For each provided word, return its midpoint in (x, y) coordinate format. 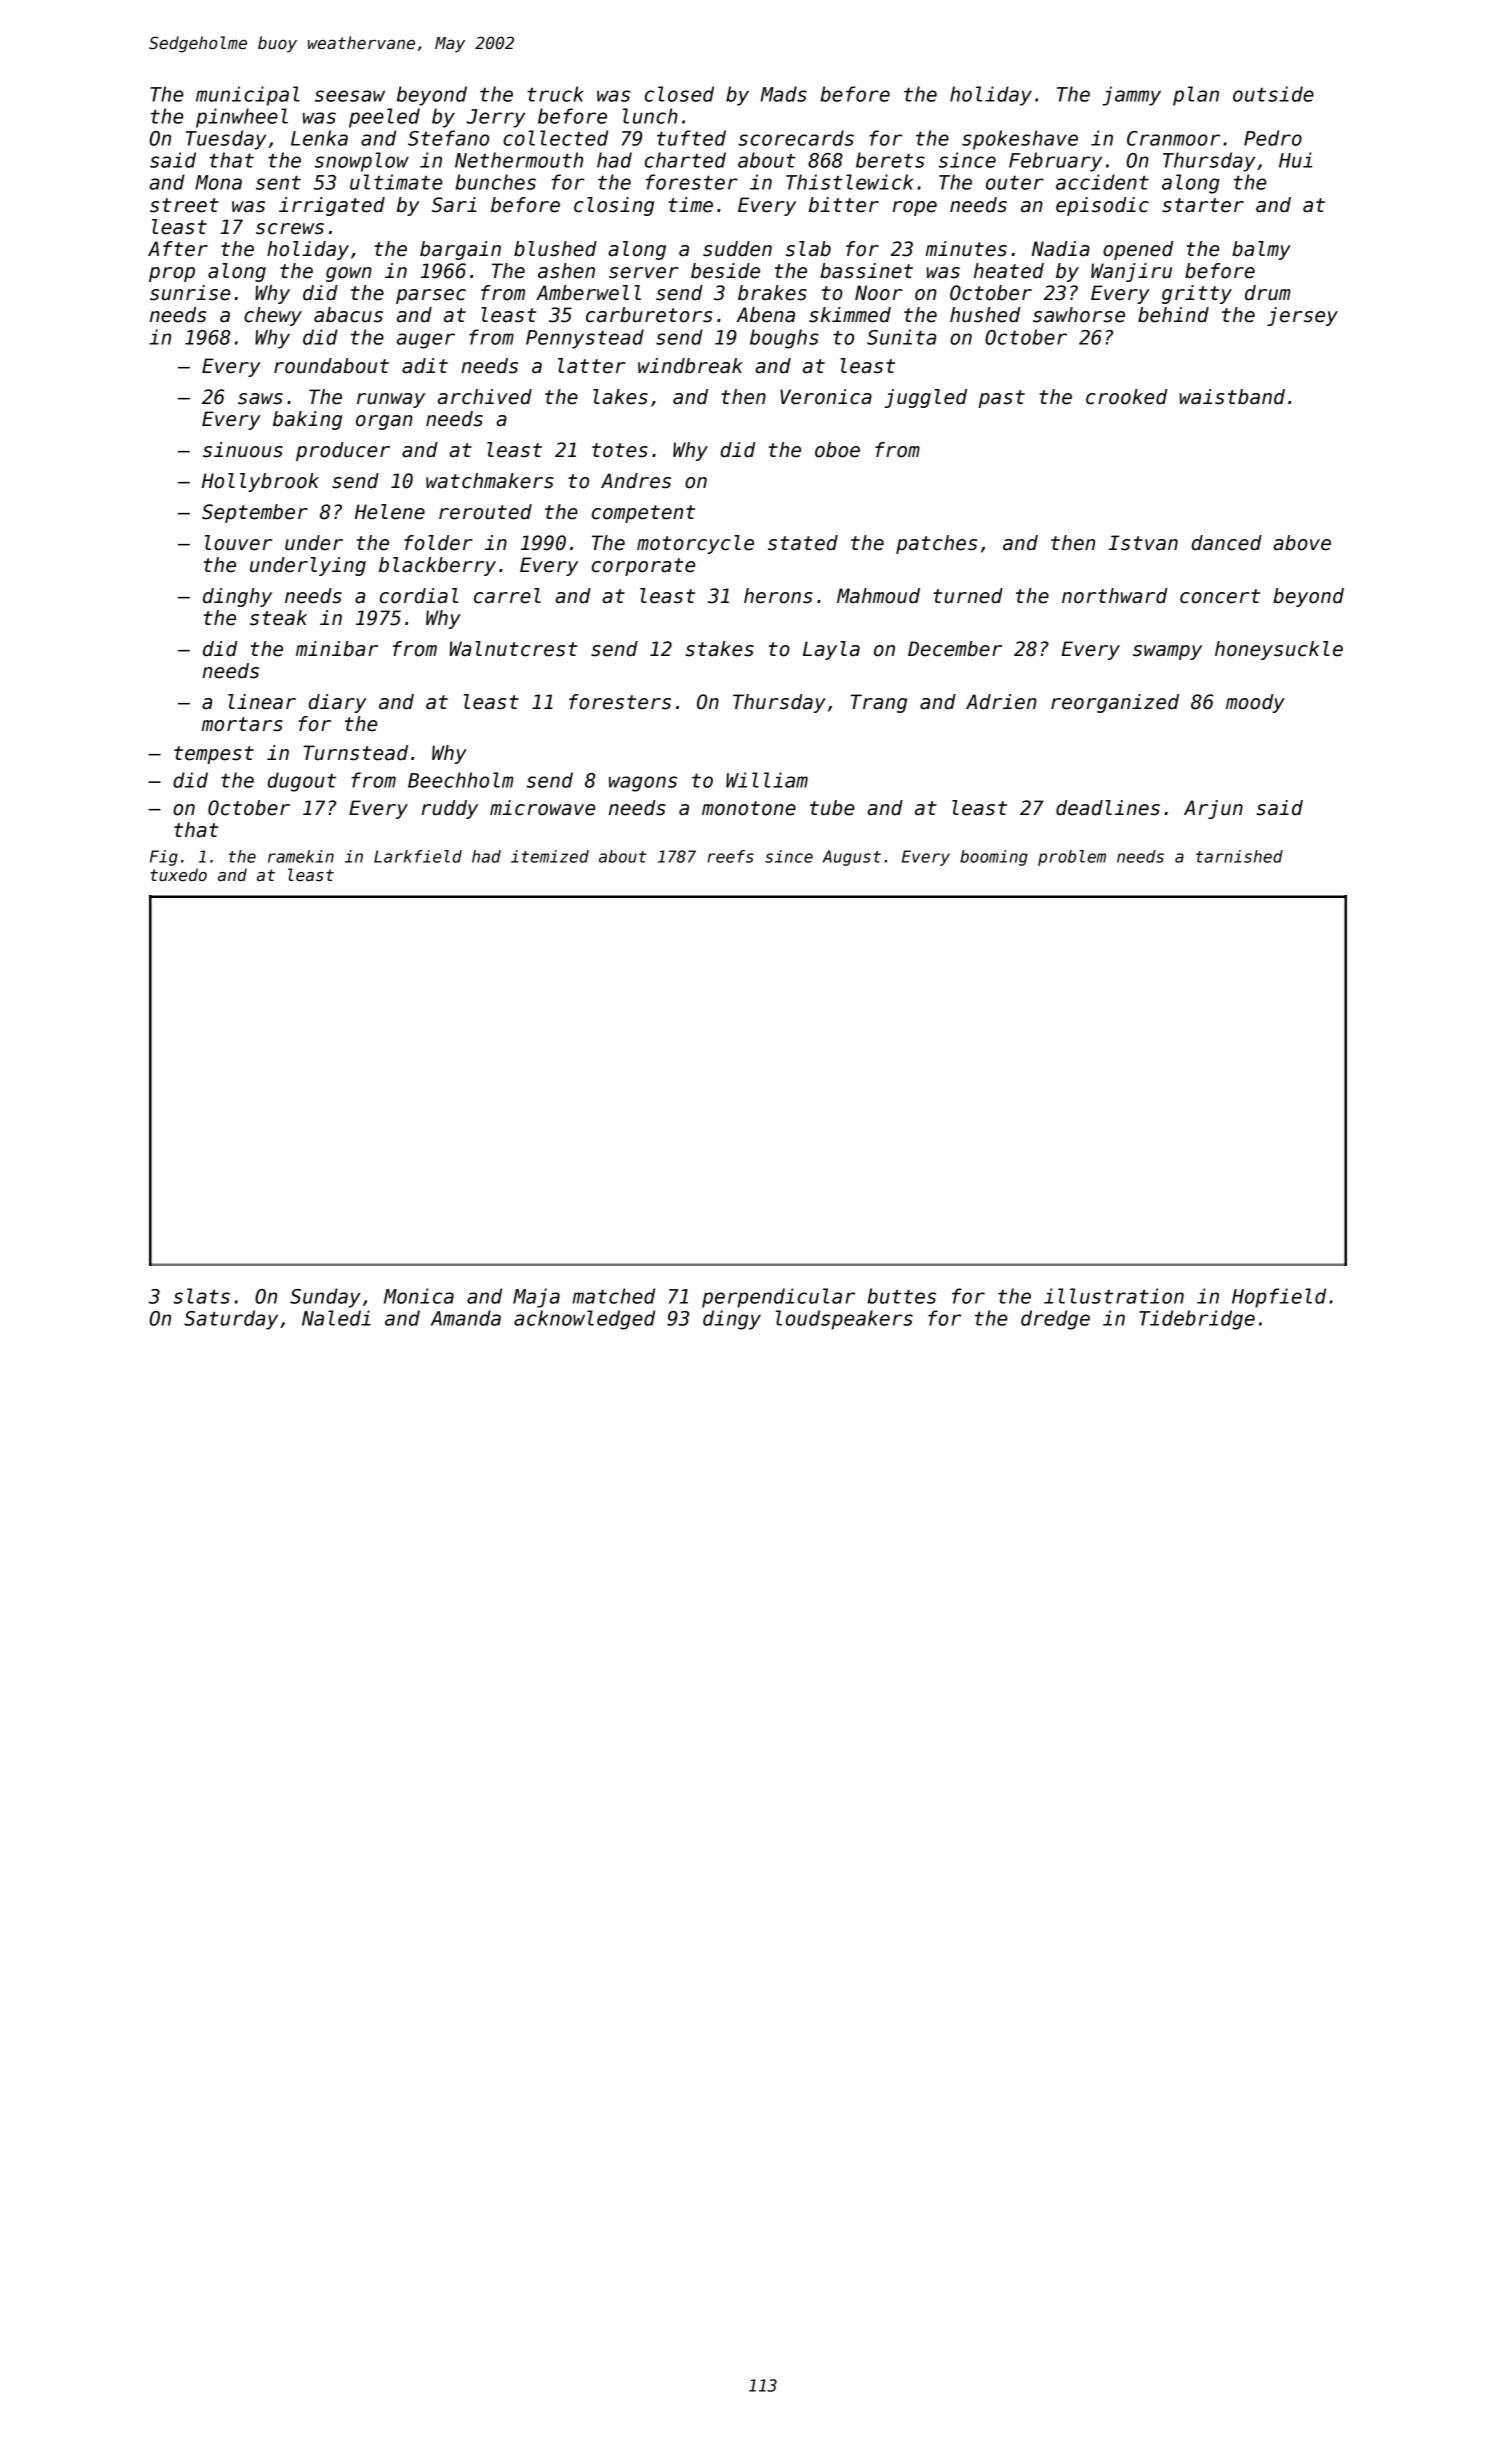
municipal (248, 96)
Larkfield (418, 856)
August (851, 858)
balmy (1261, 250)
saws (260, 399)
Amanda (466, 1318)
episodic (1102, 206)
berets (890, 160)
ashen (566, 271)
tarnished (1239, 856)
